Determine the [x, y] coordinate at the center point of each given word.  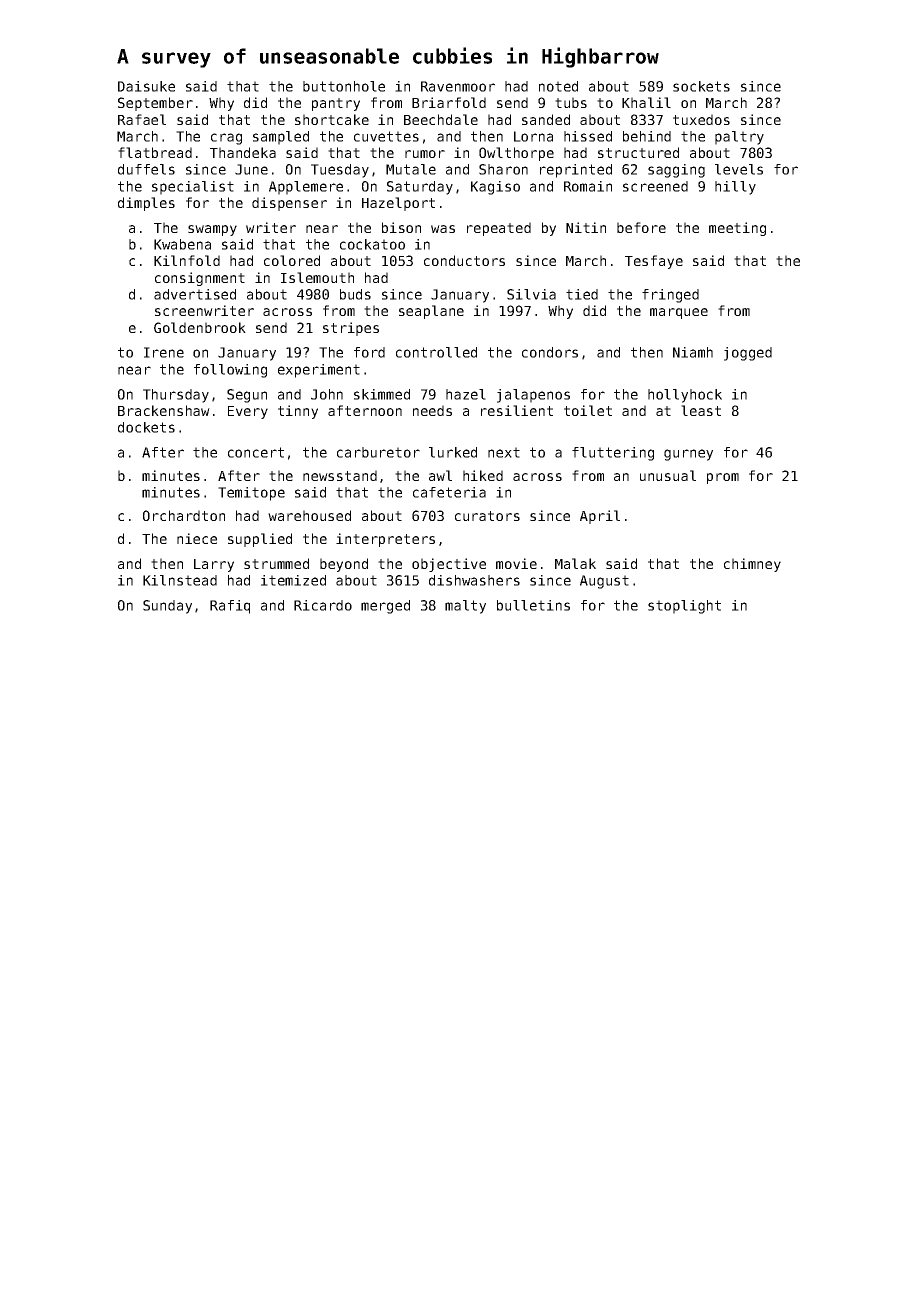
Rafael [142, 119]
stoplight [684, 607]
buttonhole [344, 86]
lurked [453, 452]
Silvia [531, 294]
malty [465, 607]
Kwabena [182, 244]
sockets [701, 86]
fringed [670, 296]
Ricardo [323, 605]
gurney [688, 455]
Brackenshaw [164, 410]
